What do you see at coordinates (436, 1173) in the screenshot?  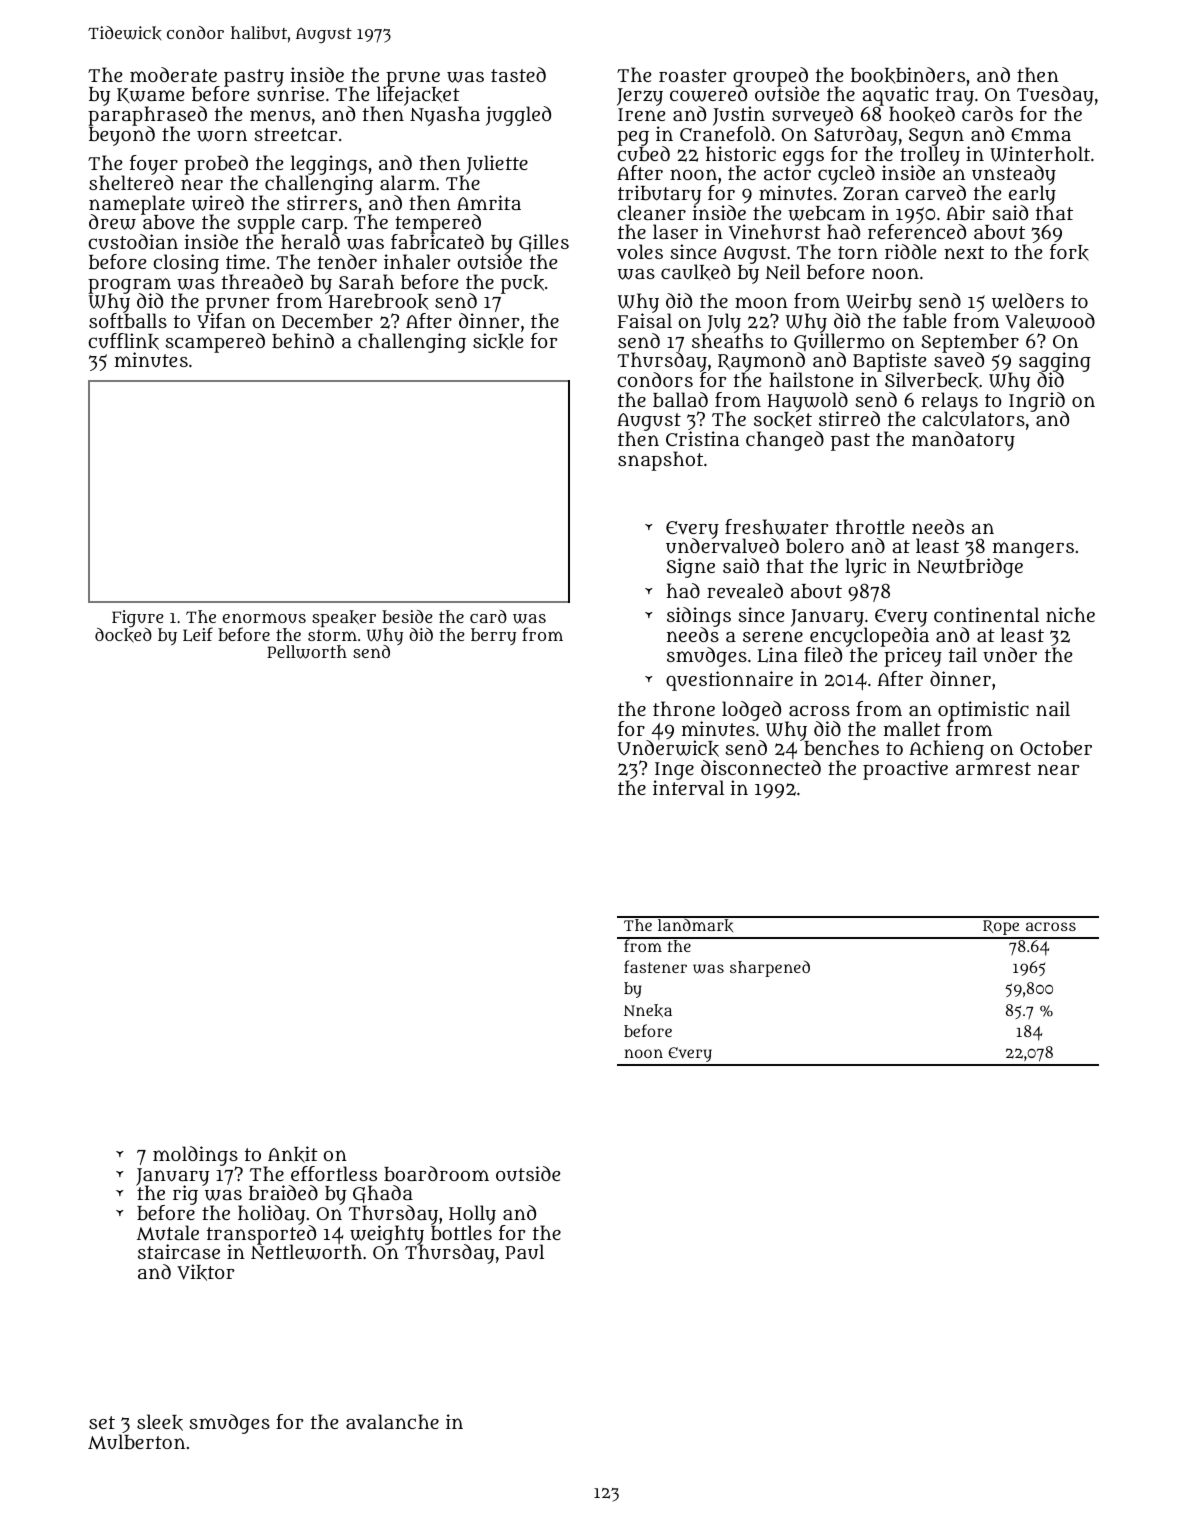 I see `boardroom` at bounding box center [436, 1173].
